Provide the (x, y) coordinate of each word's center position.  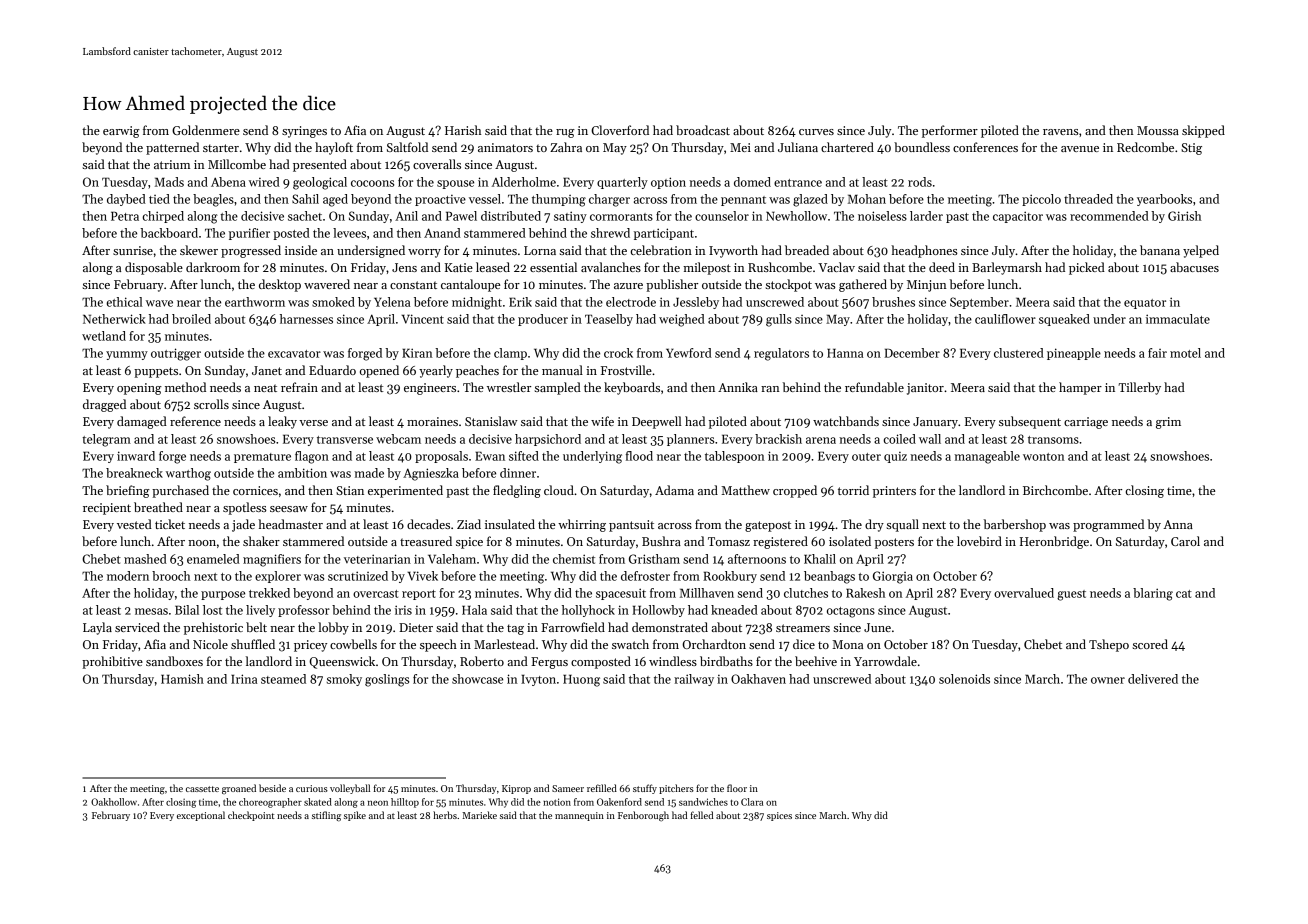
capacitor (1018, 217)
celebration (661, 250)
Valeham (452, 559)
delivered (1153, 679)
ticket (170, 524)
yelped (1201, 251)
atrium (172, 164)
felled (701, 815)
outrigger (176, 354)
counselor (722, 216)
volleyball (350, 789)
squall (902, 525)
